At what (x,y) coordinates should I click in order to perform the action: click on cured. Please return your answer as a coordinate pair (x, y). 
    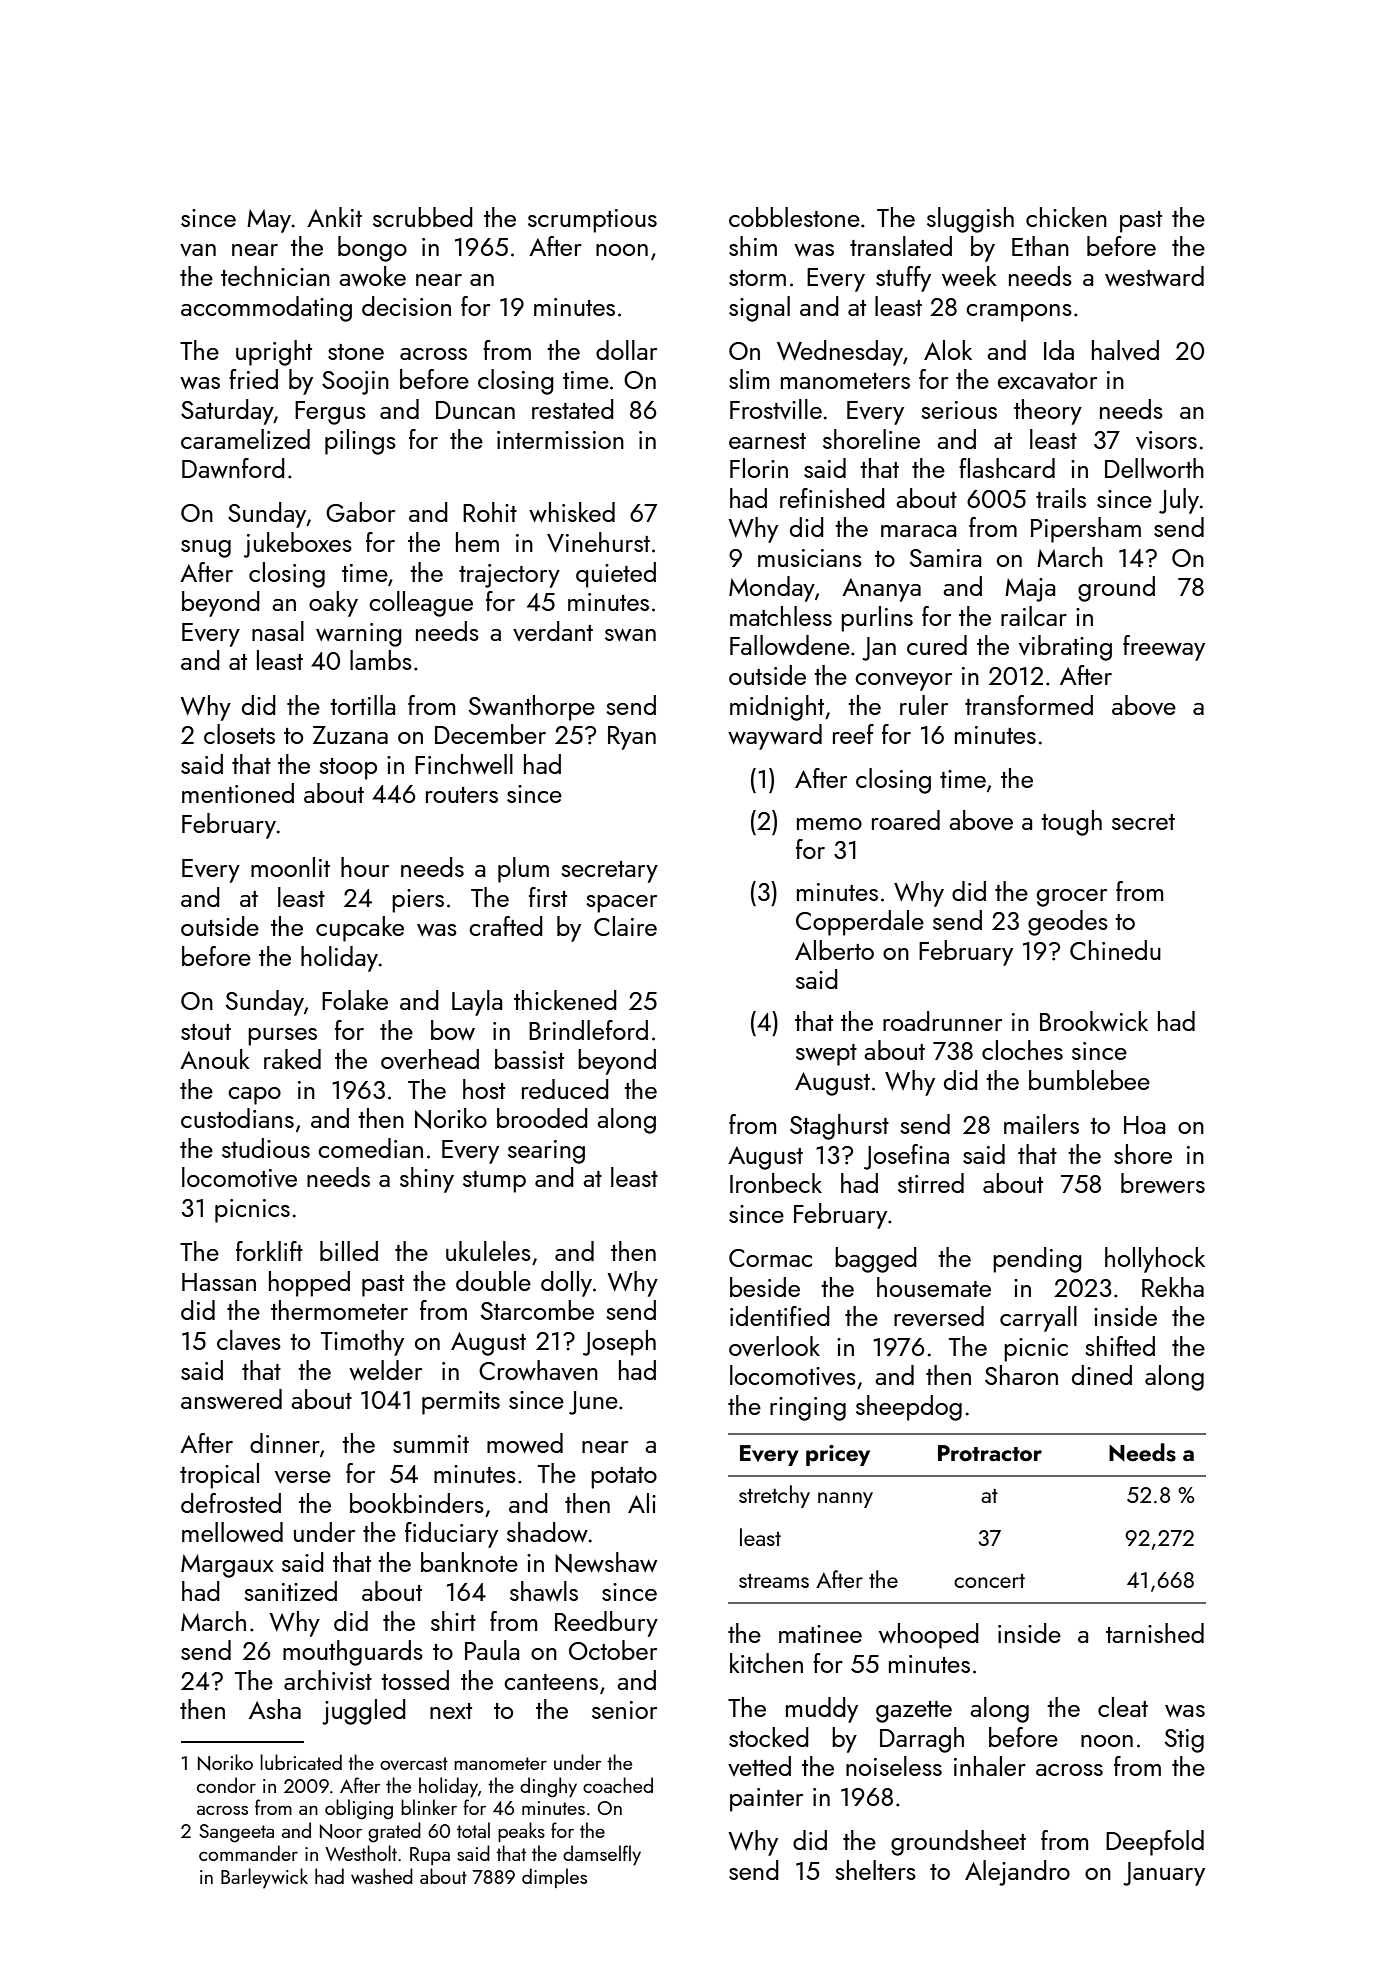
    Looking at the image, I should click on (937, 645).
